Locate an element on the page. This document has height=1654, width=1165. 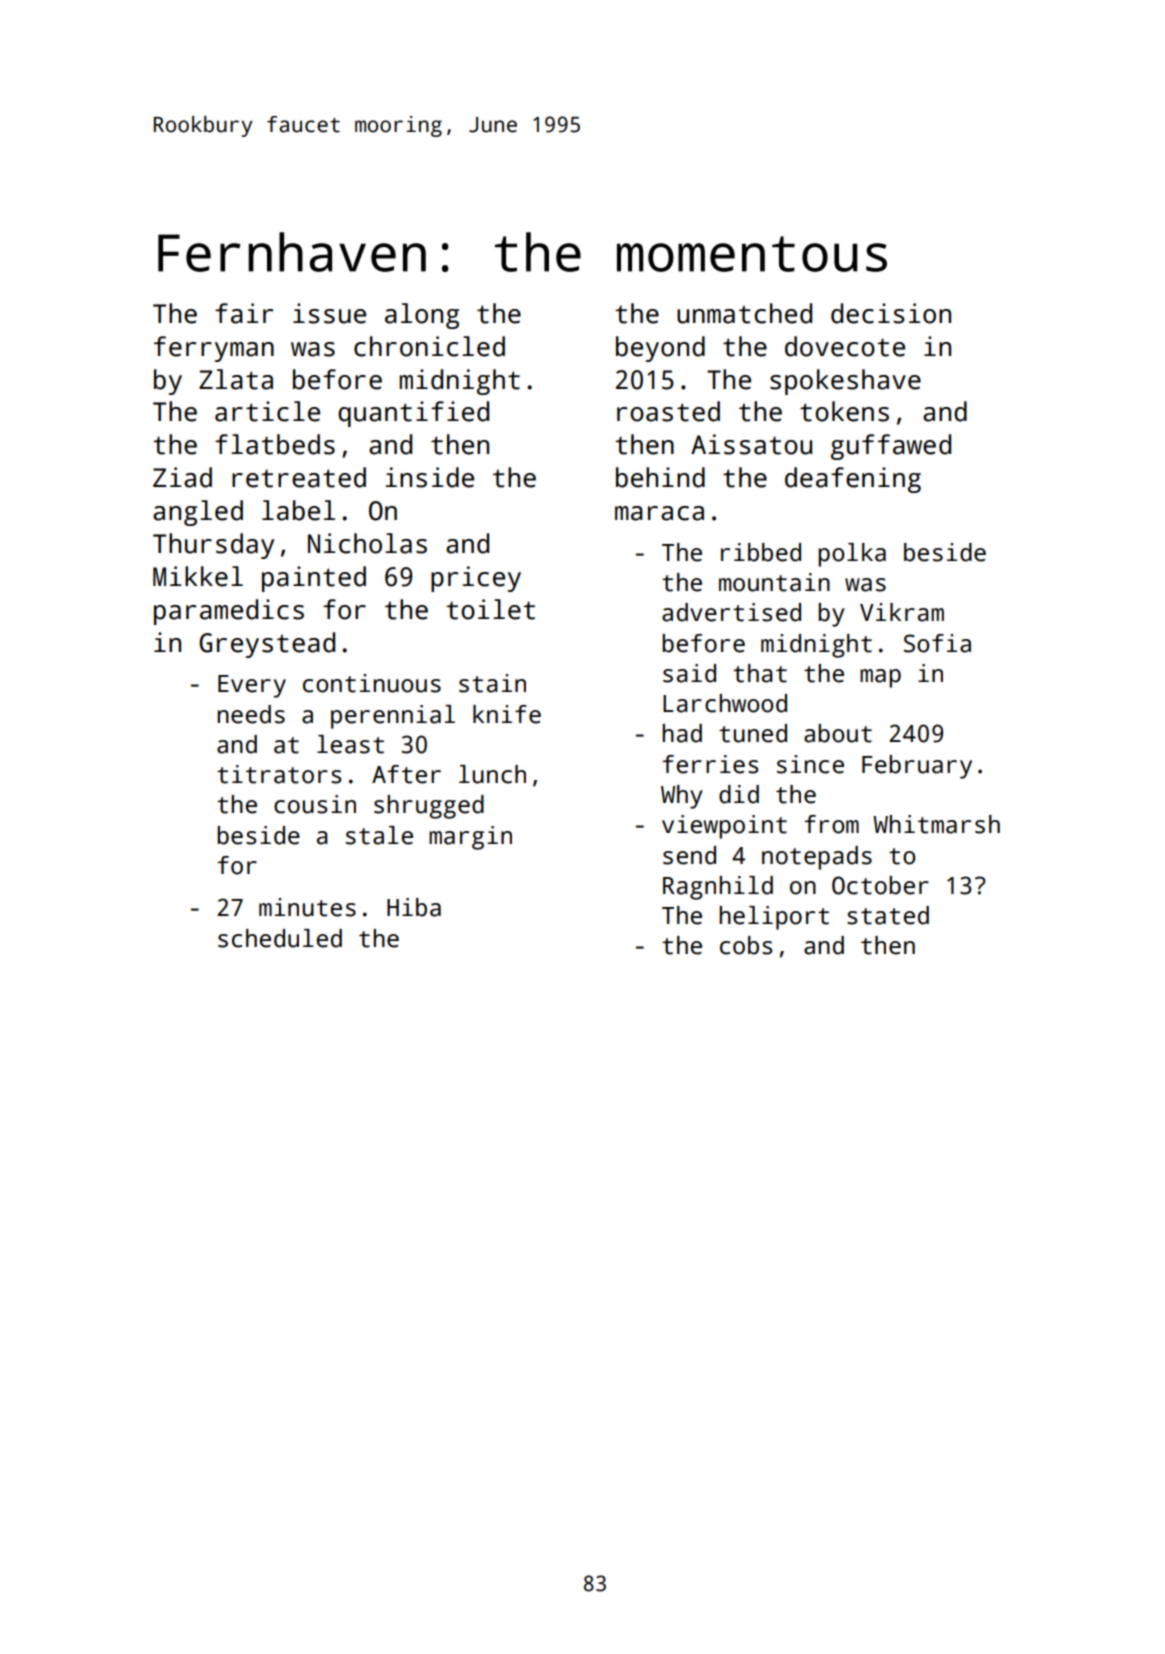
since is located at coordinates (810, 764).
